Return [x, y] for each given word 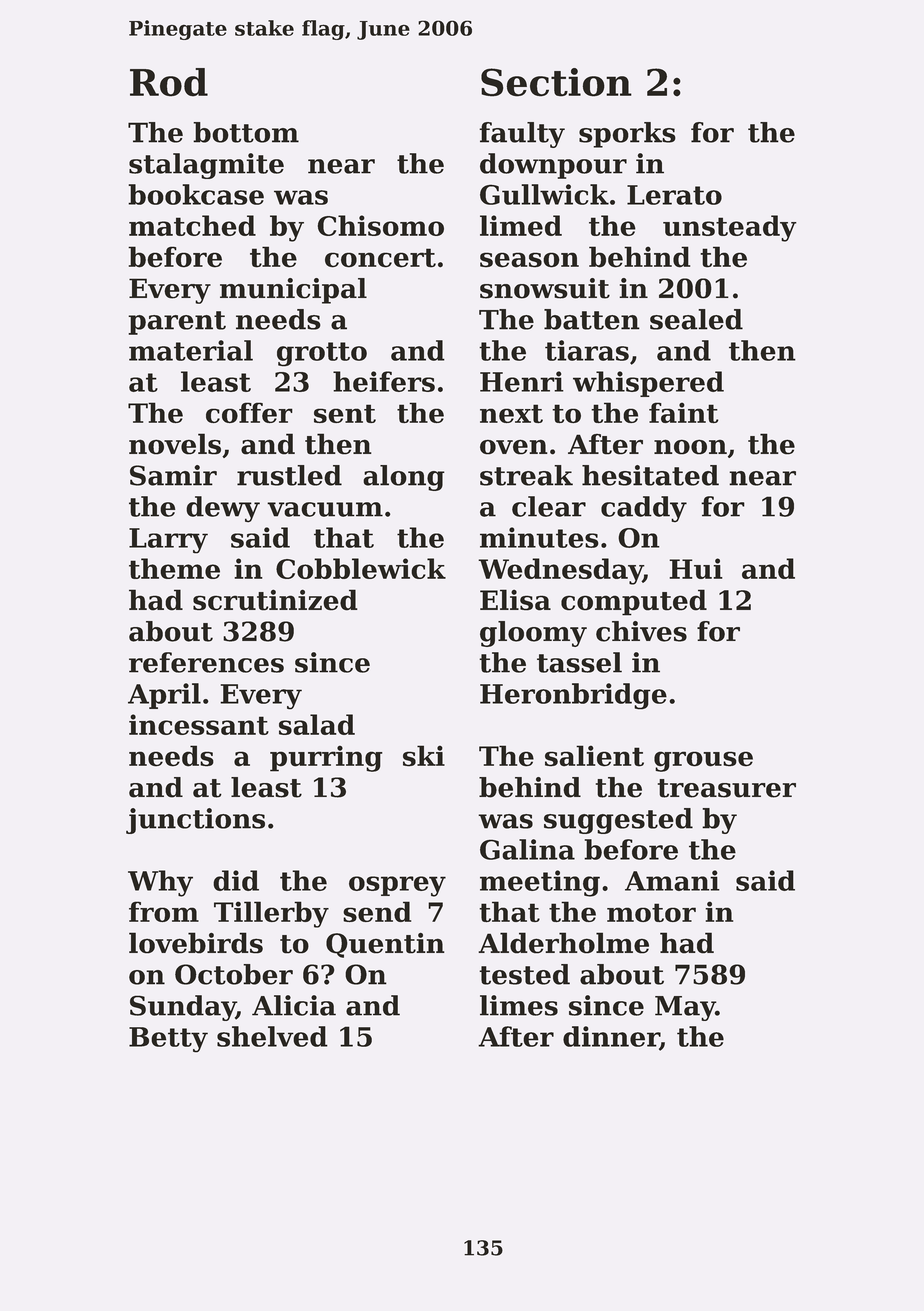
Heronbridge [573, 696]
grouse [703, 761]
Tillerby [271, 914]
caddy [644, 509]
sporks [627, 135]
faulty [522, 135]
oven [514, 447]
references [206, 662]
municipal [293, 291]
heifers [384, 381]
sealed [696, 319]
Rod [169, 82]
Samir [173, 475]
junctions [195, 821]
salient [594, 756]
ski [424, 756]
